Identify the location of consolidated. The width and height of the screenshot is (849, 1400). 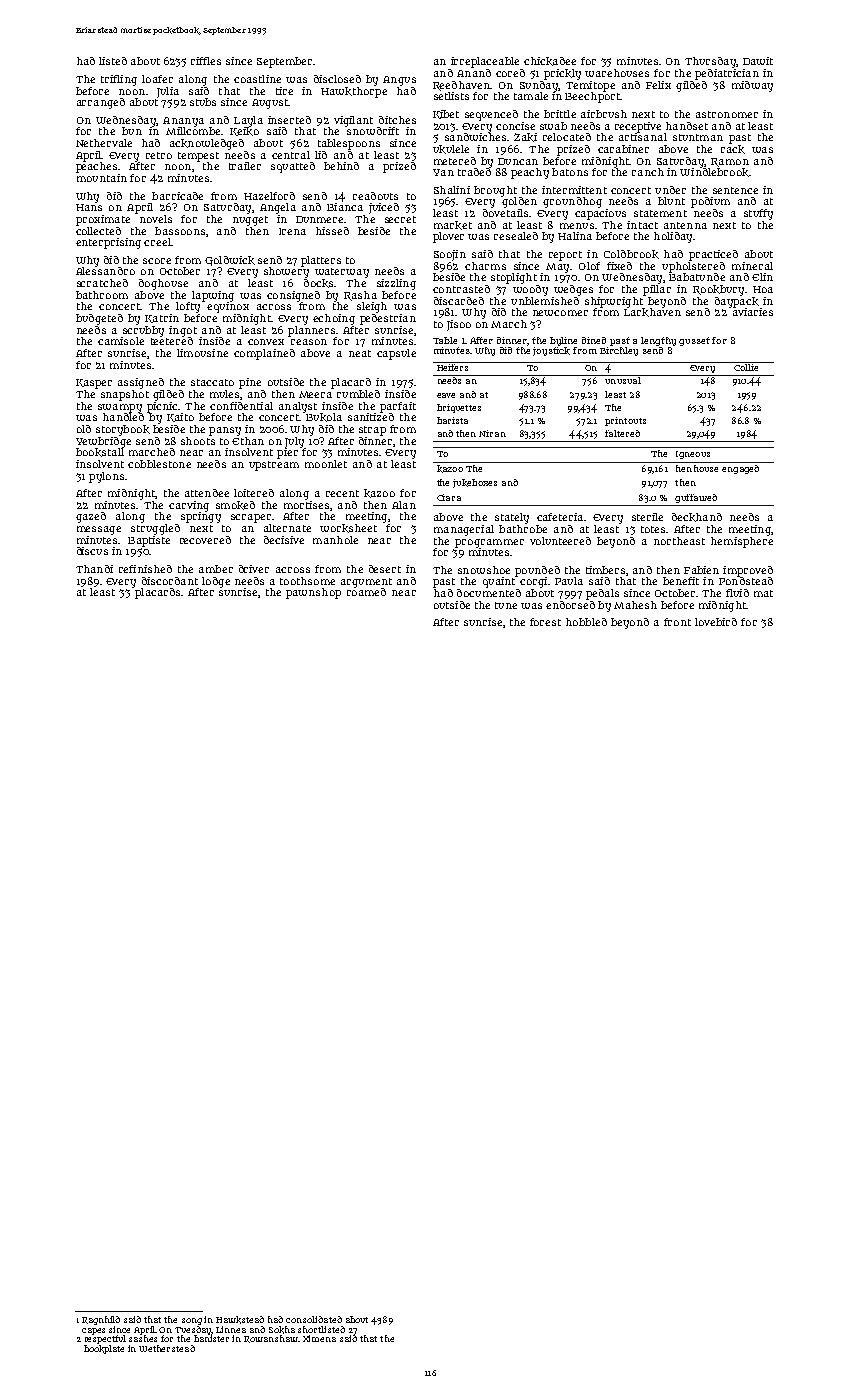
(314, 1319).
